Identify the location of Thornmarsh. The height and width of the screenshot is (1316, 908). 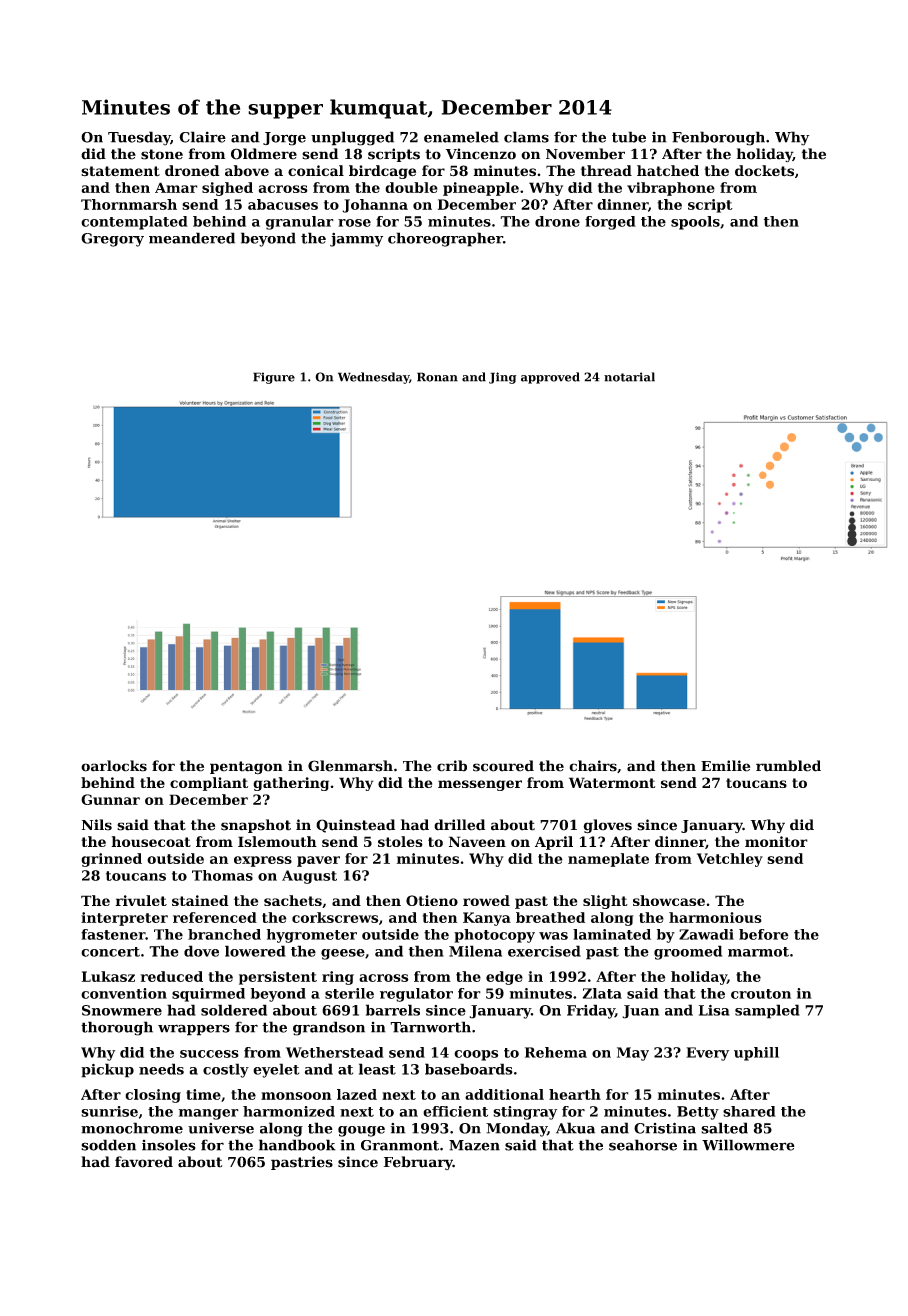
(129, 204).
